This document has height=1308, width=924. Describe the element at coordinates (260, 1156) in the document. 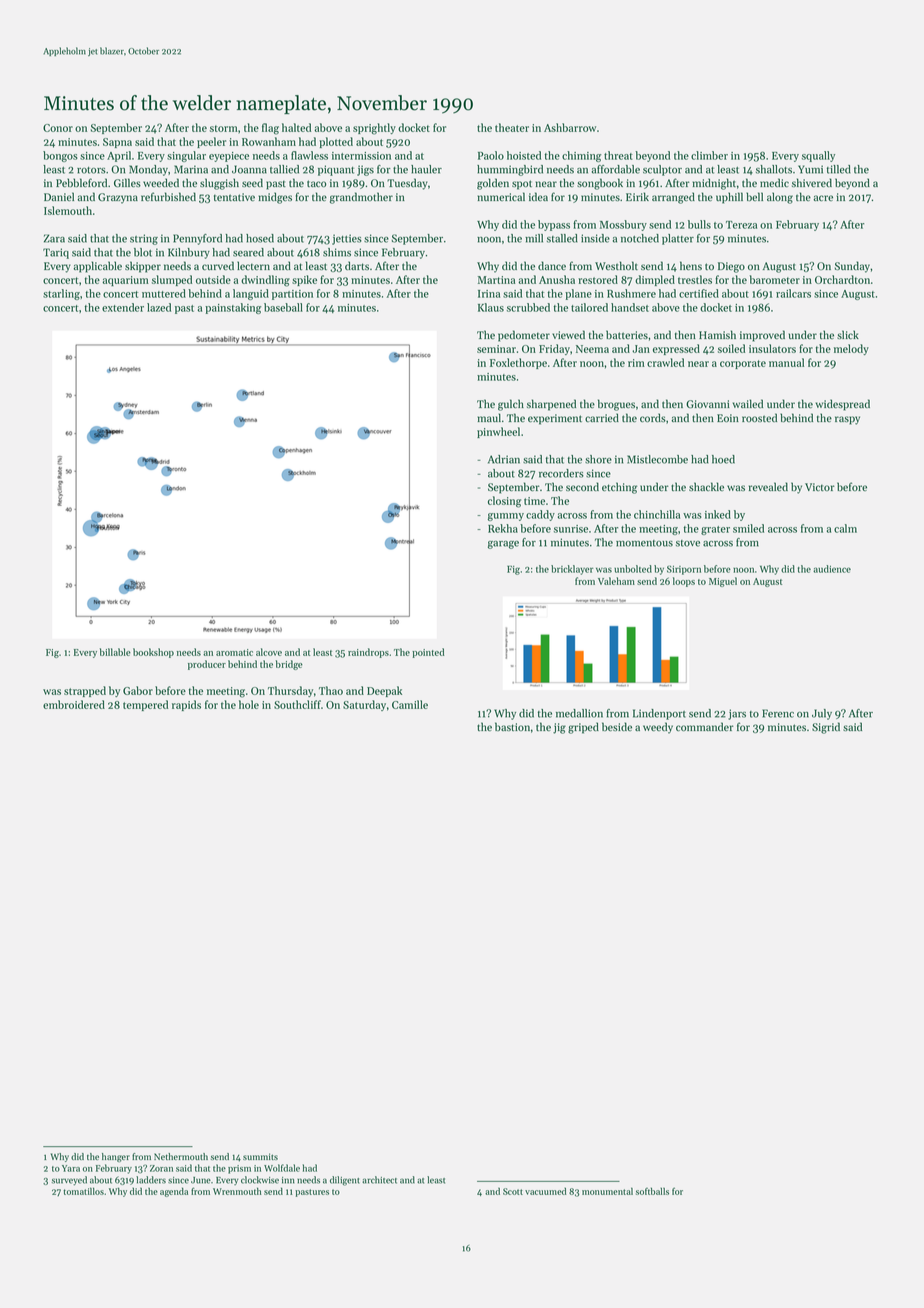

I see `summits` at that location.
